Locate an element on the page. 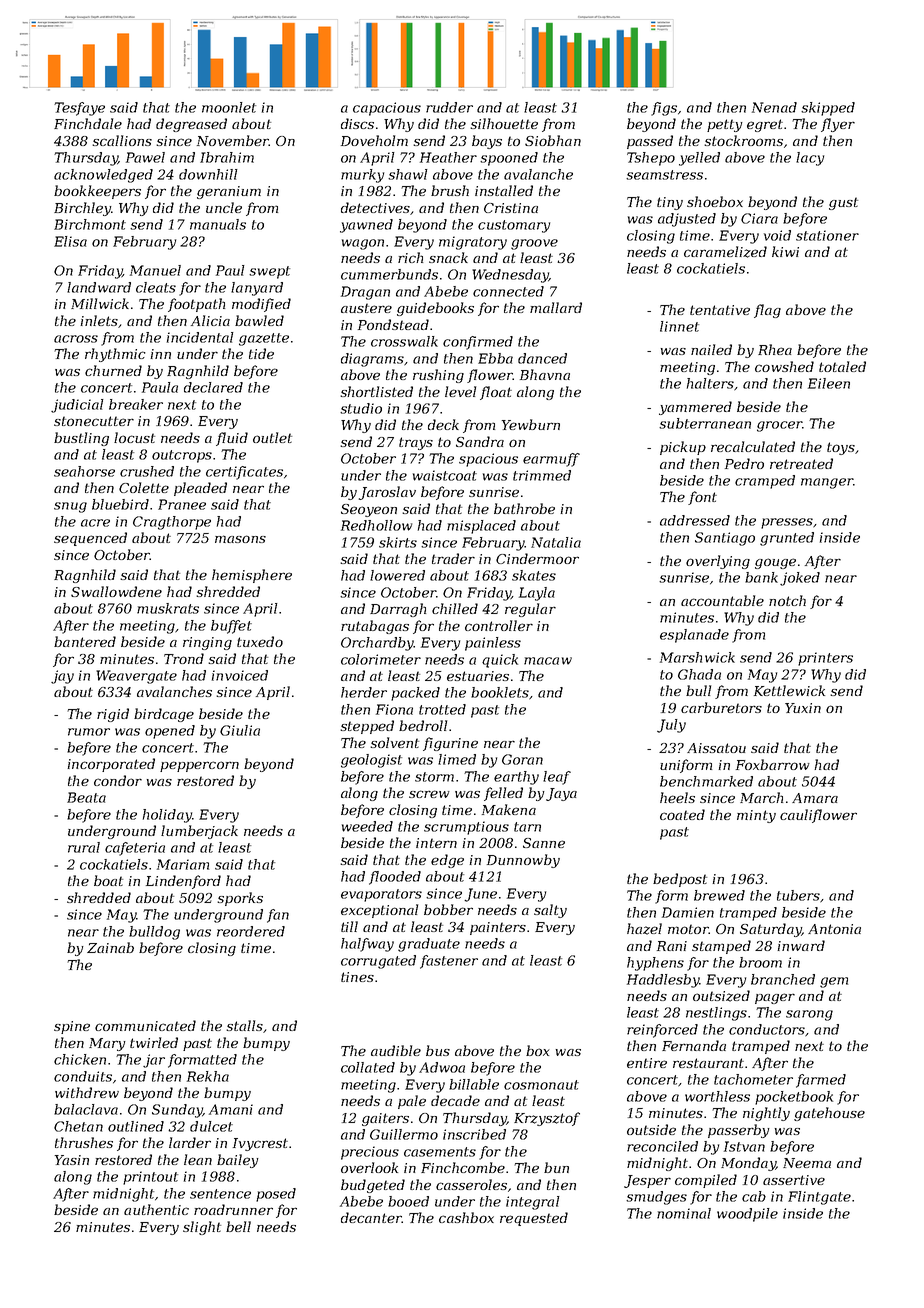  decanter is located at coordinates (371, 1217).
